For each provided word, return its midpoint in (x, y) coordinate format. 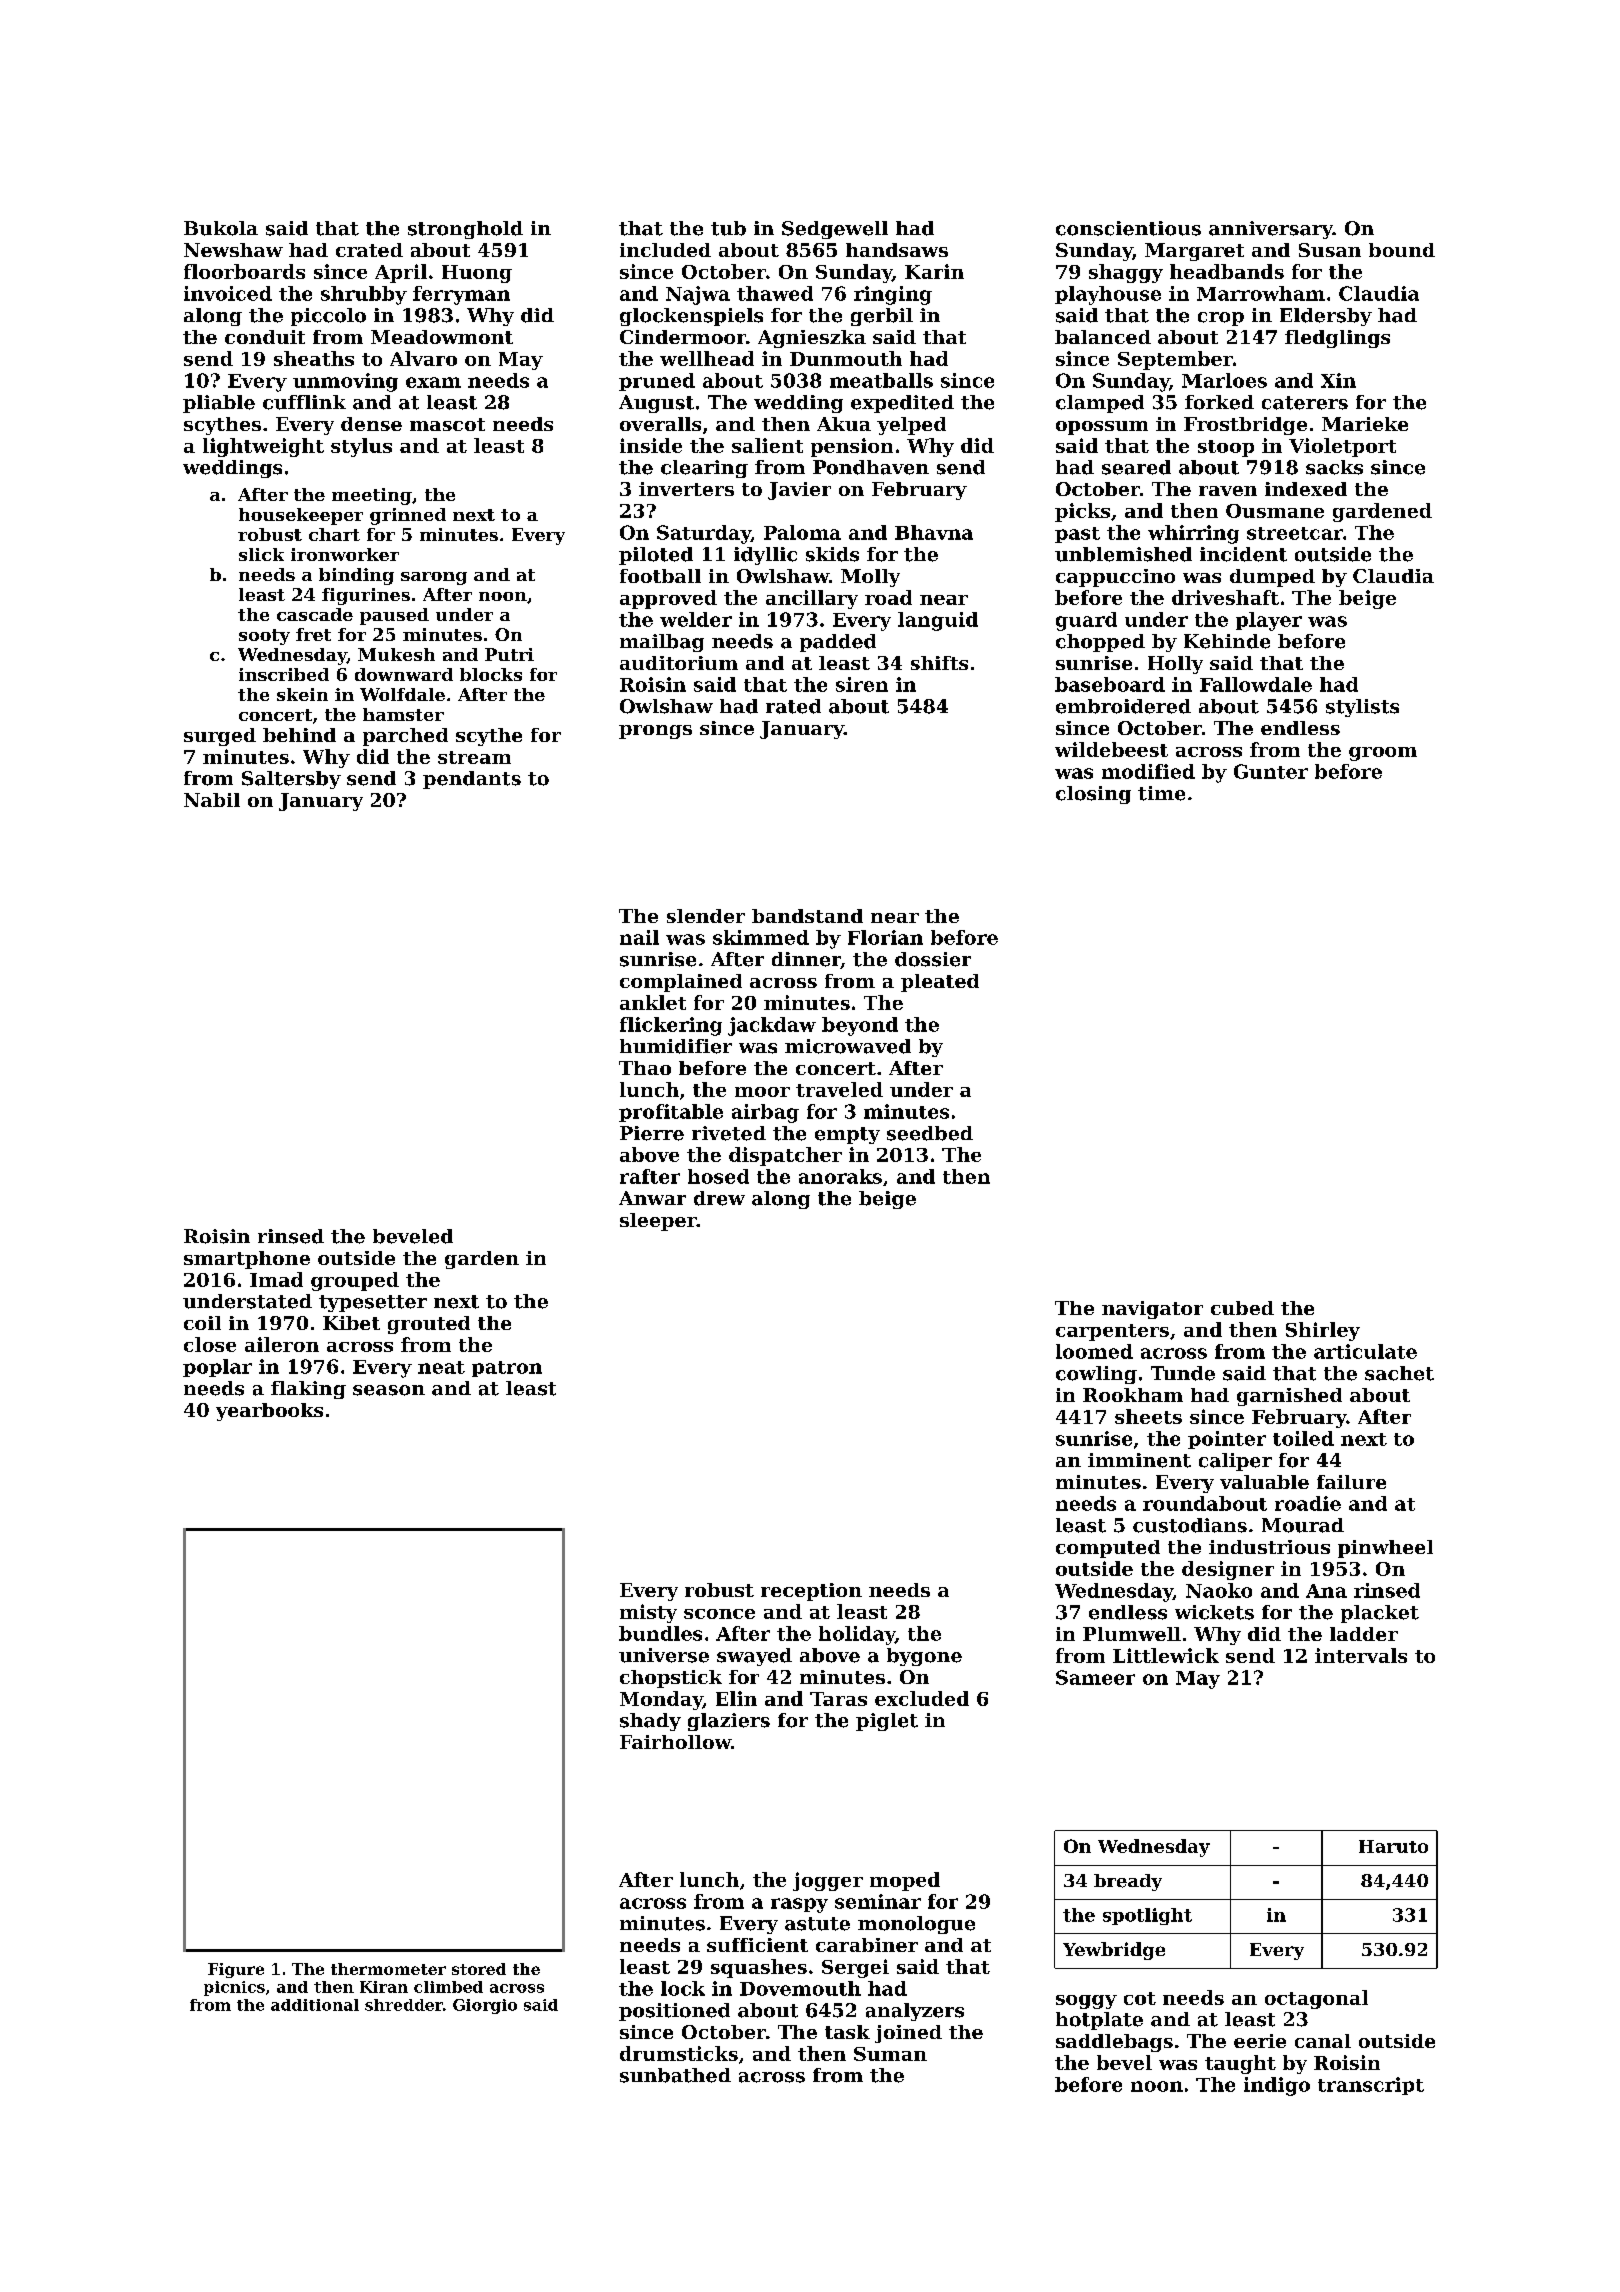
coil (202, 1323)
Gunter (1271, 771)
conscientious (1128, 228)
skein (302, 694)
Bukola (221, 228)
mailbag (662, 643)
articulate (1365, 1351)
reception (811, 1592)
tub (728, 228)
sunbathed (675, 2075)
